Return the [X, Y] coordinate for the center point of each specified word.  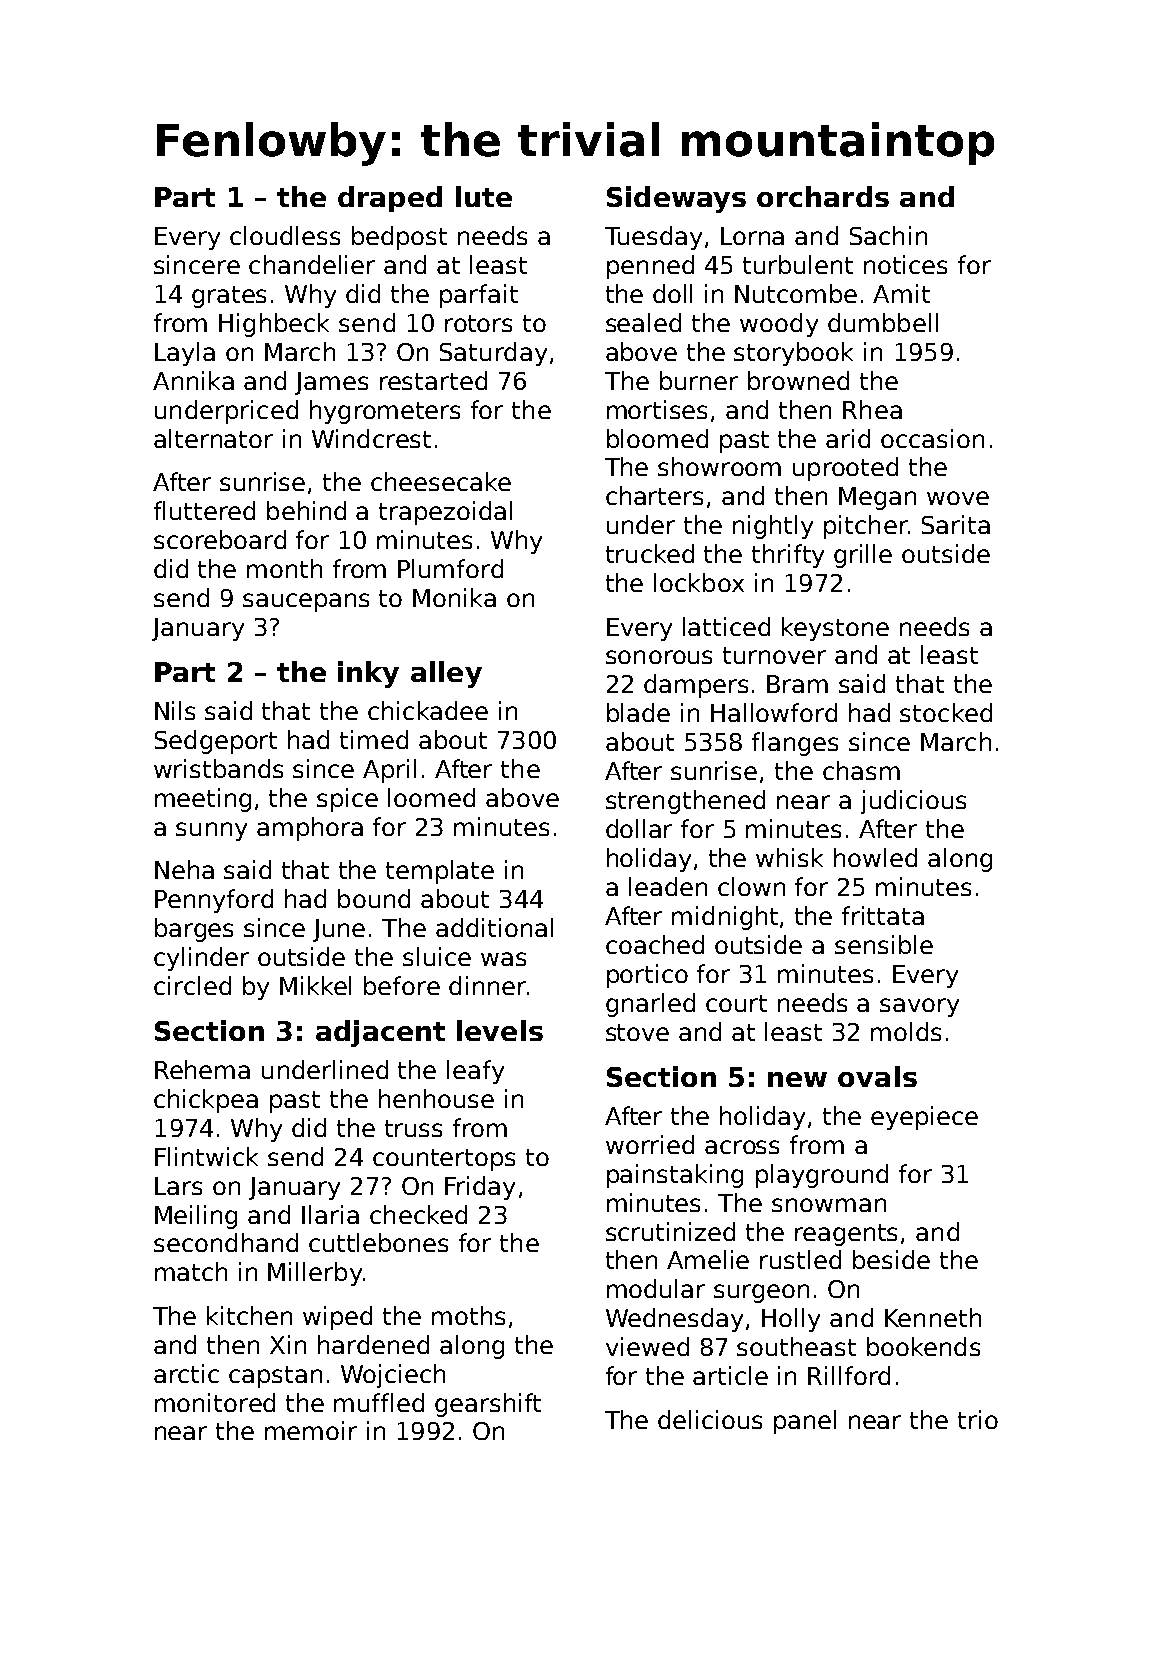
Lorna [752, 236]
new [797, 1079]
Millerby [315, 1274]
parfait [479, 296]
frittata [883, 915]
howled [875, 857]
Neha [184, 869]
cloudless [285, 235]
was [503, 959]
